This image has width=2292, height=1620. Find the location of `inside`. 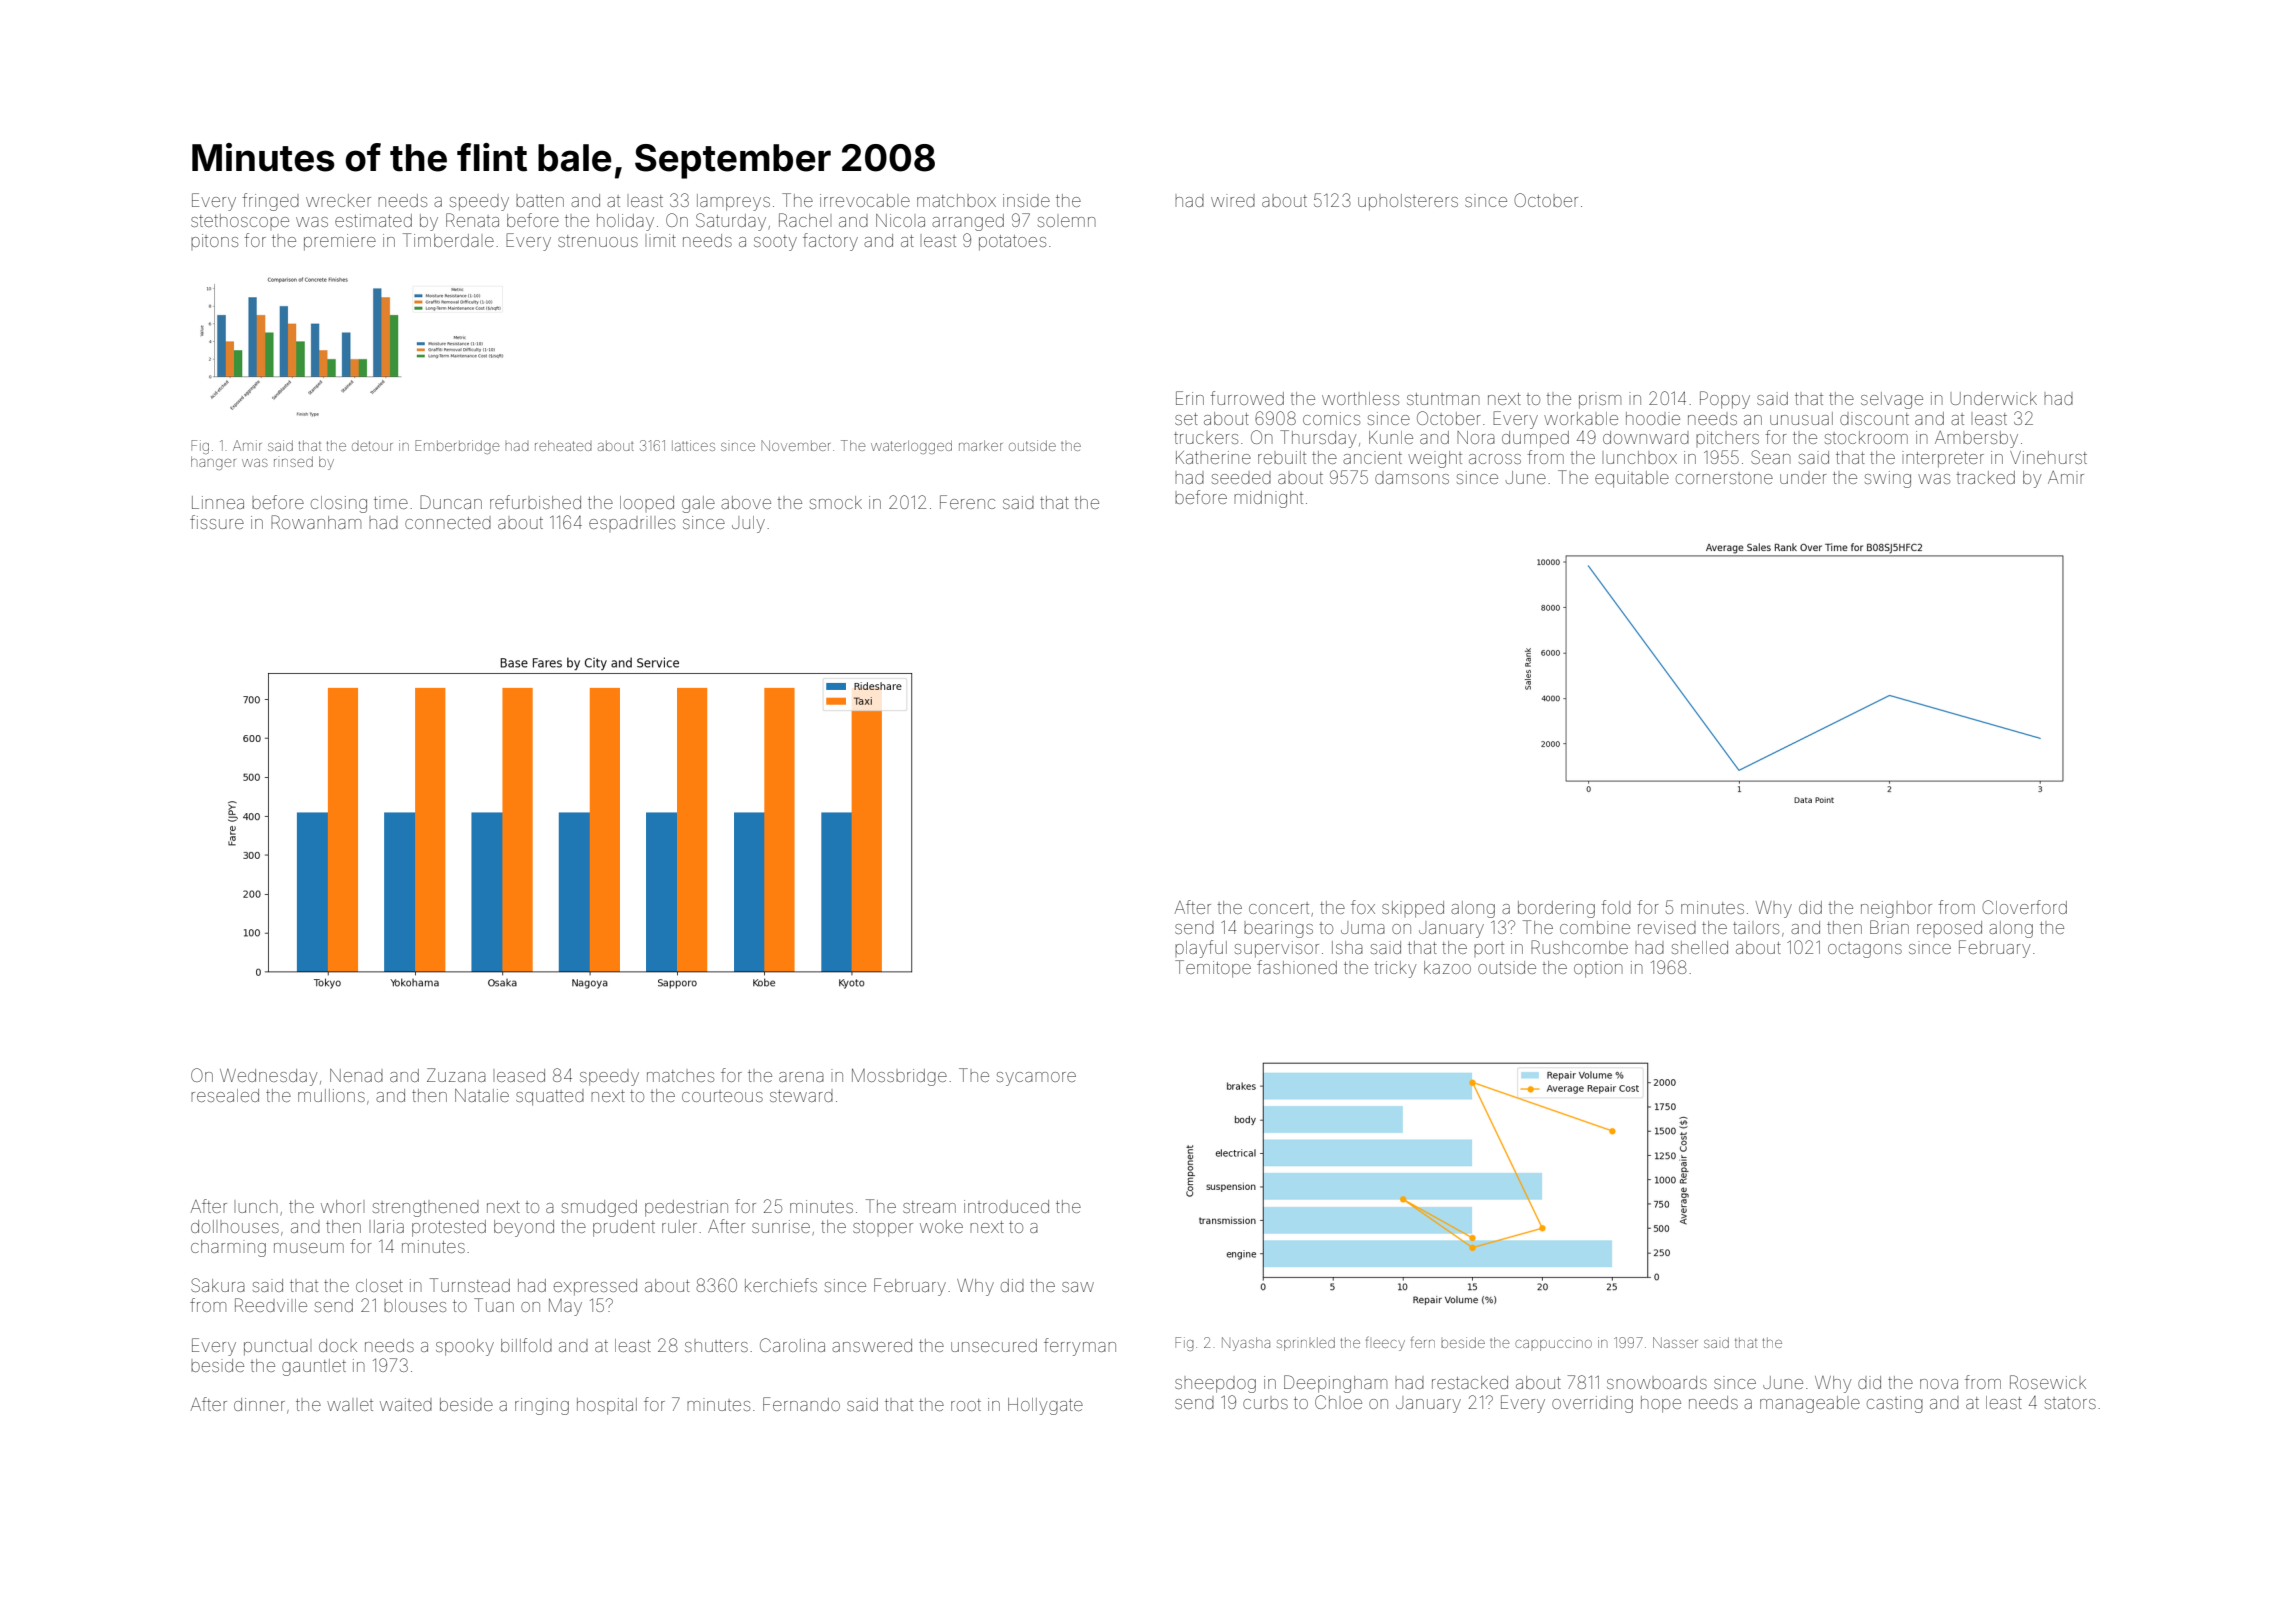

inside is located at coordinates (1026, 200).
